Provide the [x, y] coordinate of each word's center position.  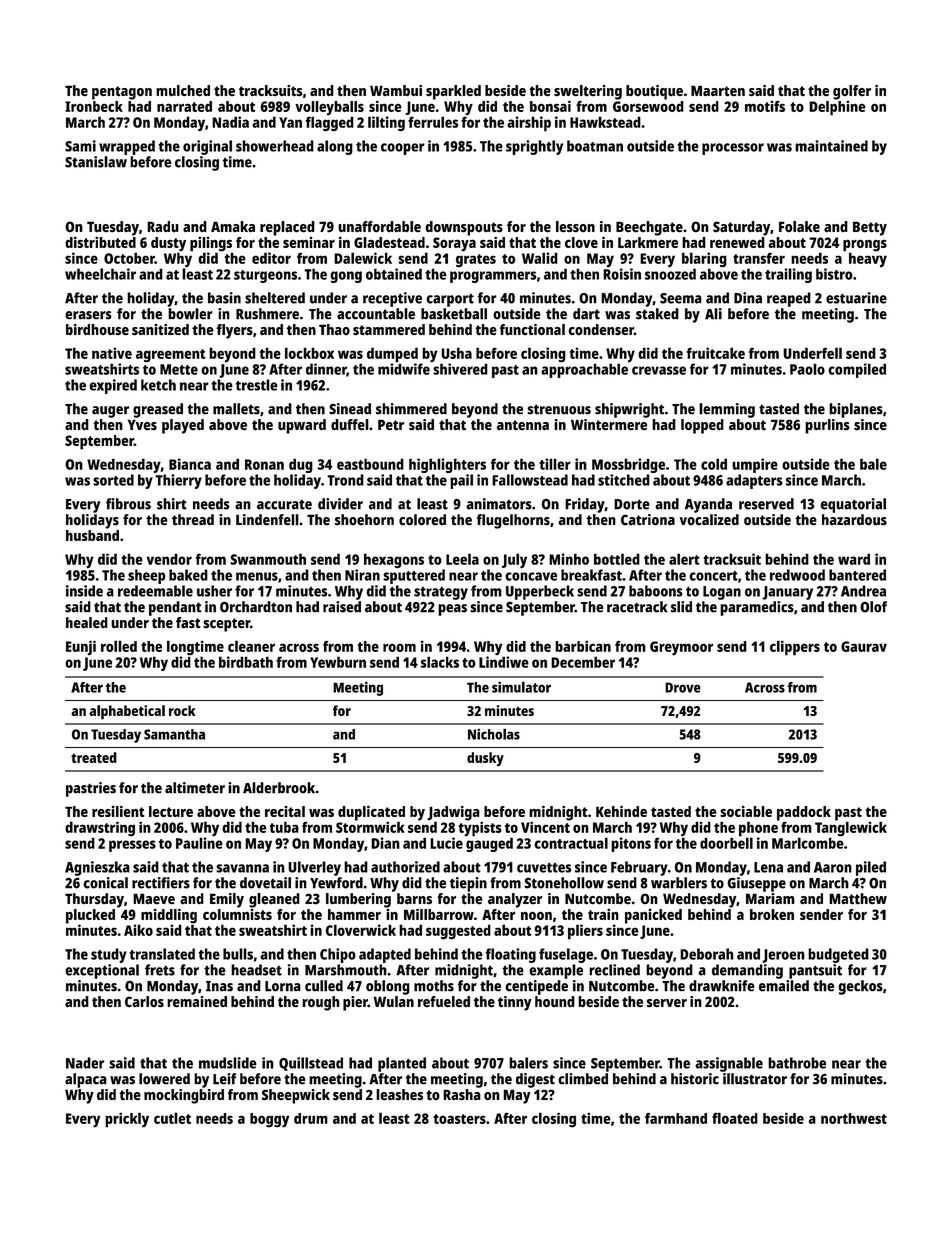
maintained [831, 146]
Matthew [858, 899]
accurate [284, 504]
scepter [226, 625]
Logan [722, 593]
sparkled [453, 92]
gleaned [274, 900]
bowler [190, 314]
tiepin [468, 884]
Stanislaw [96, 162]
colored [422, 520]
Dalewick [363, 258]
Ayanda [708, 505]
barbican [583, 646]
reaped [789, 299]
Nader [85, 1063]
